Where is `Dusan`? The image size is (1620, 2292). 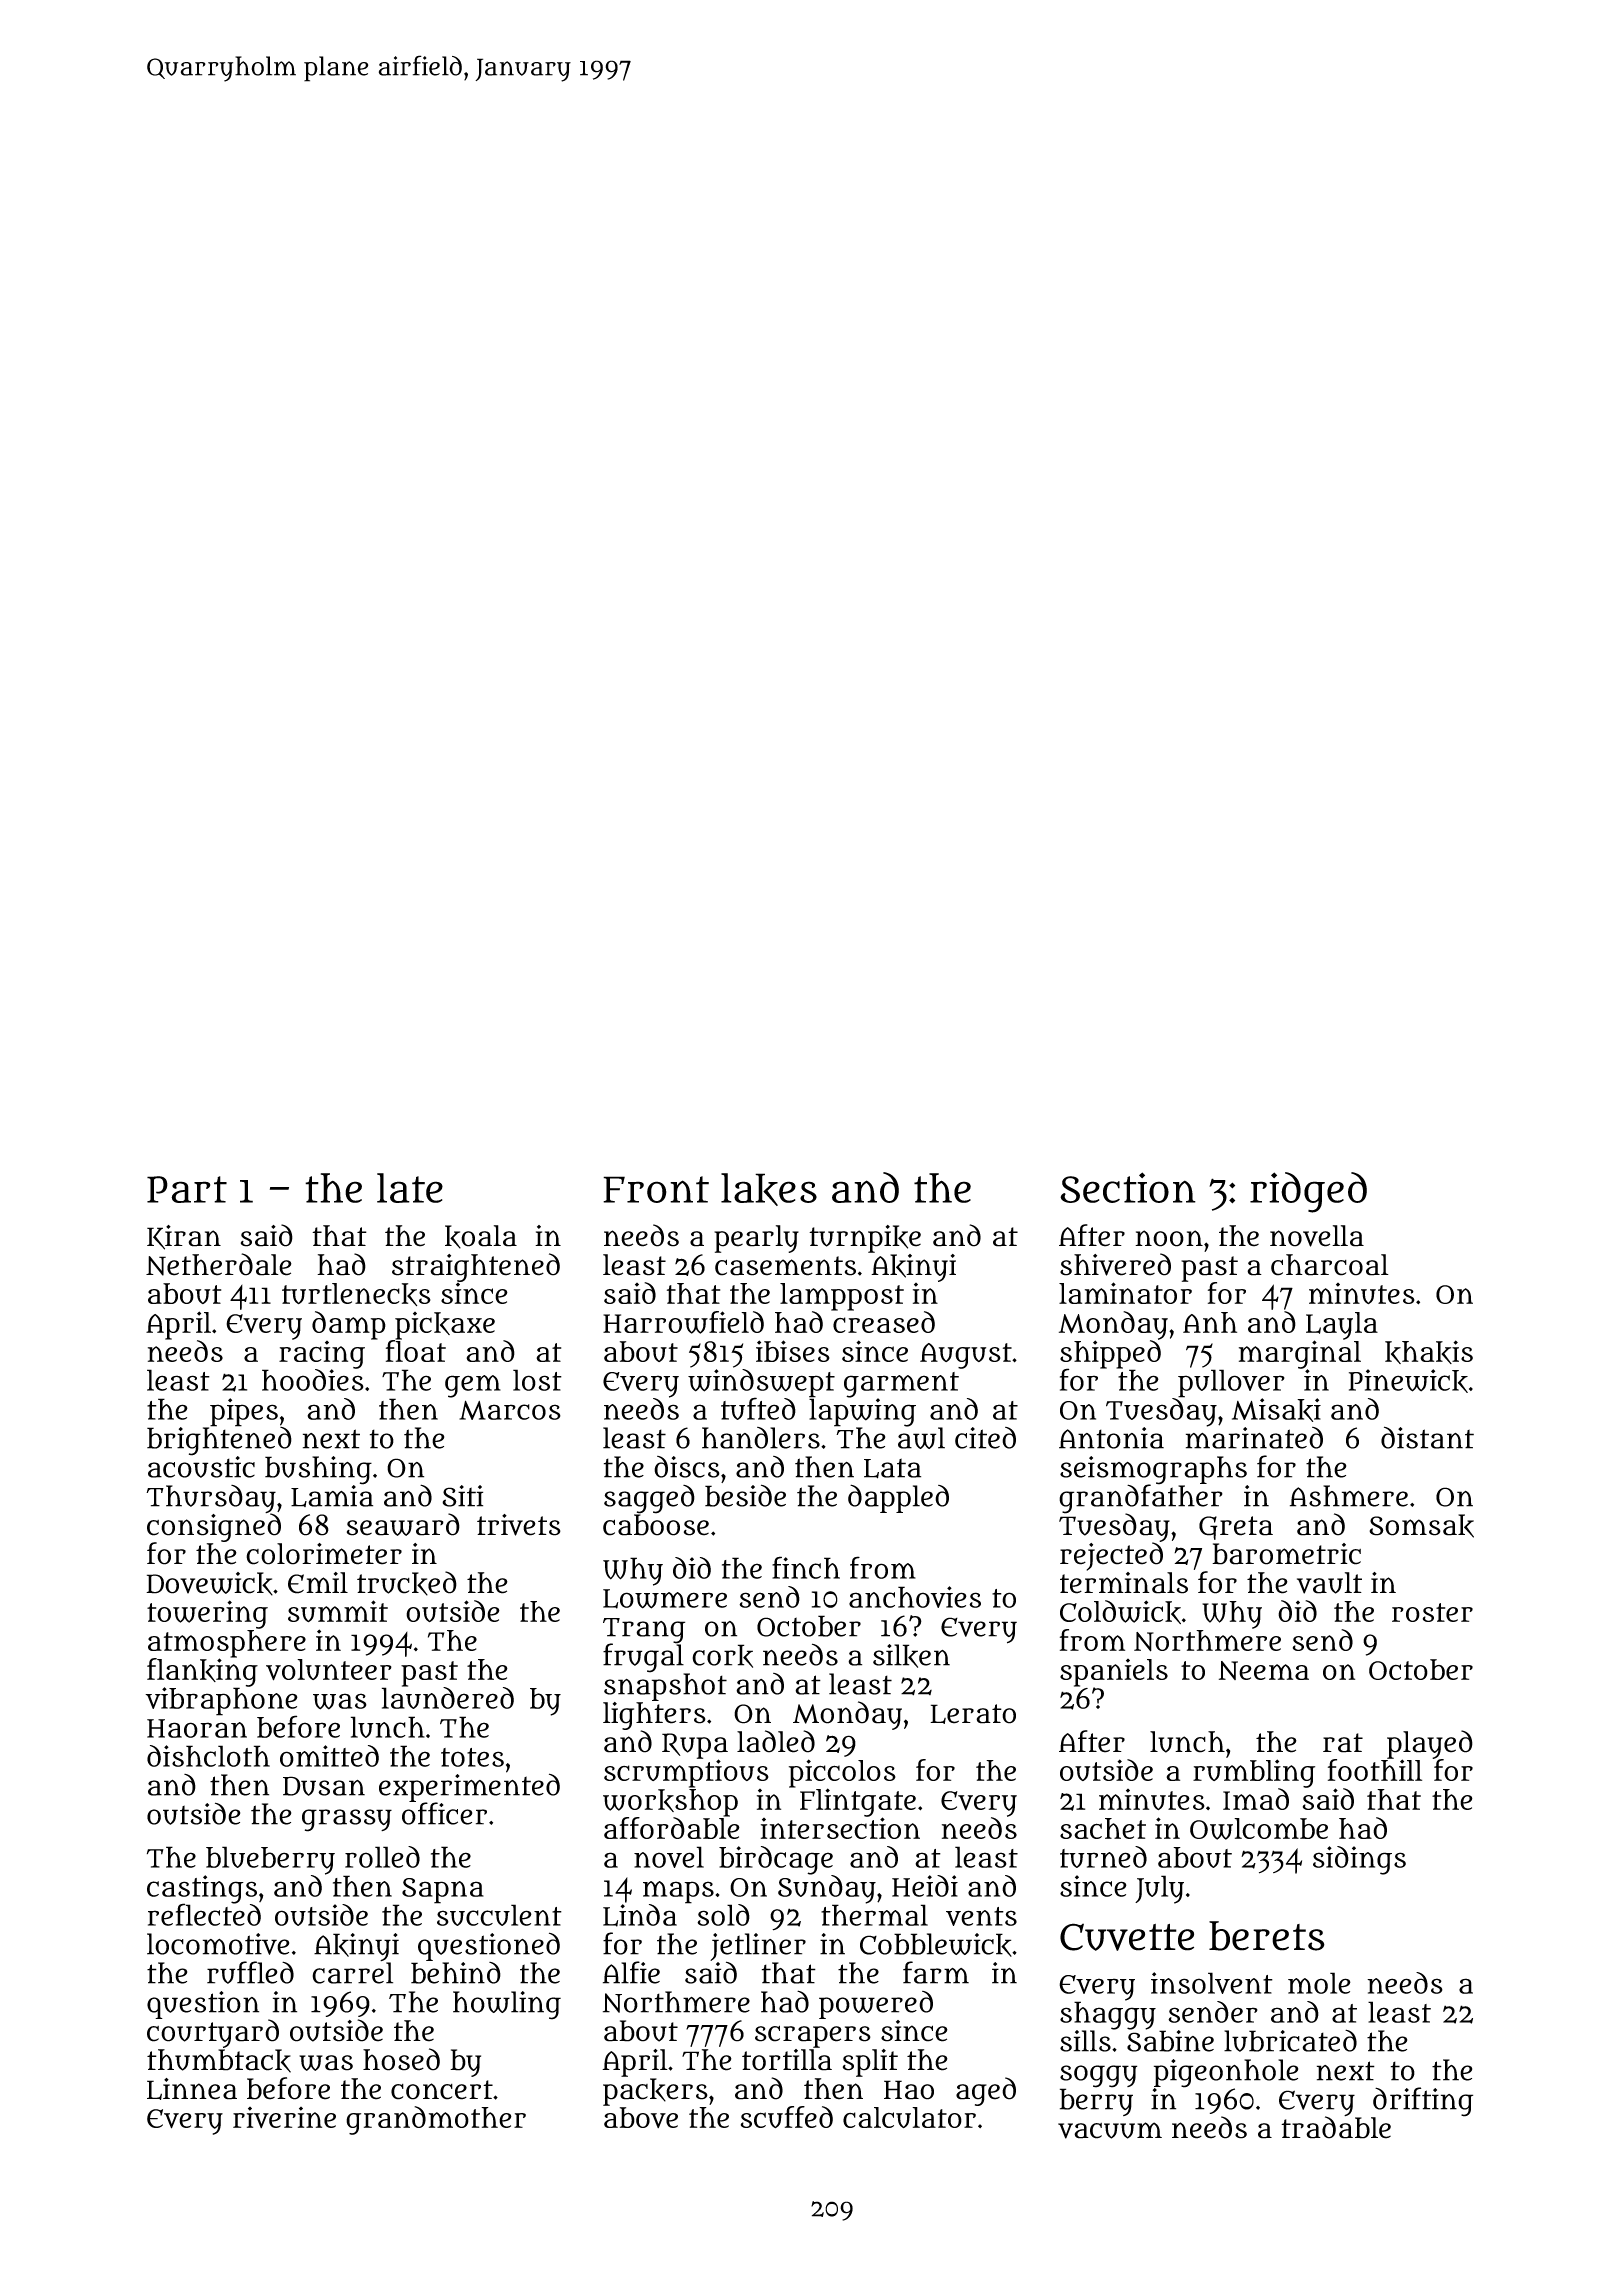 Dusan is located at coordinates (324, 1786).
